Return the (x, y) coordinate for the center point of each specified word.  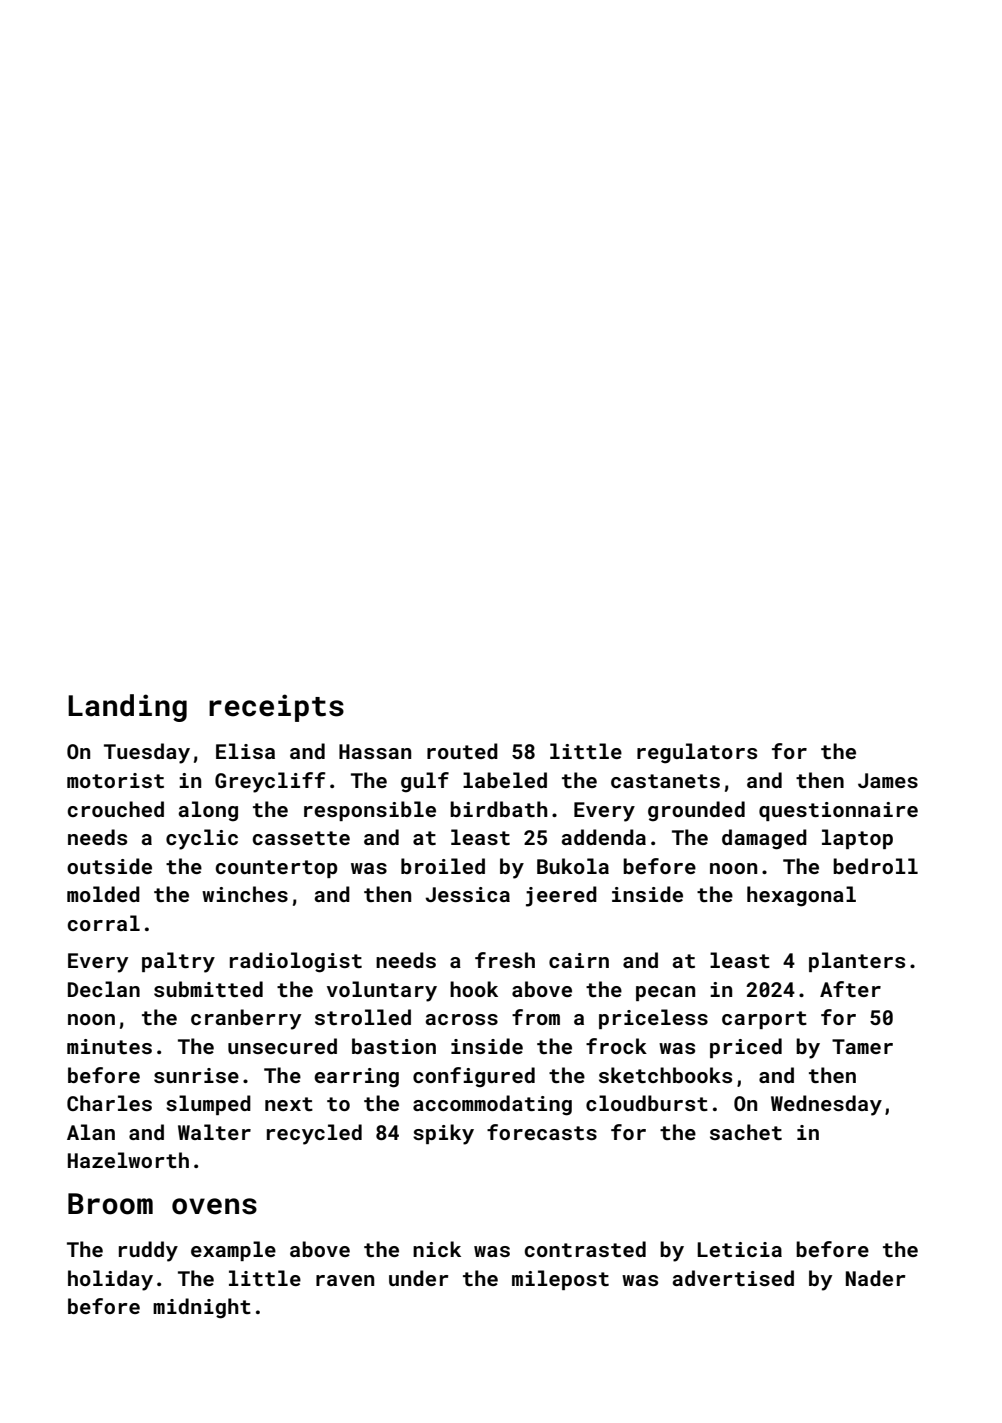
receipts (276, 708)
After (850, 989)
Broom (110, 1204)
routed (462, 751)
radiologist (296, 962)
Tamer (862, 1046)
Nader (876, 1278)
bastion (394, 1046)
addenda (604, 837)
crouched (115, 809)
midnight (202, 1308)
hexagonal (801, 896)
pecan (665, 993)
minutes (109, 1046)
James (888, 780)
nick (437, 1249)
